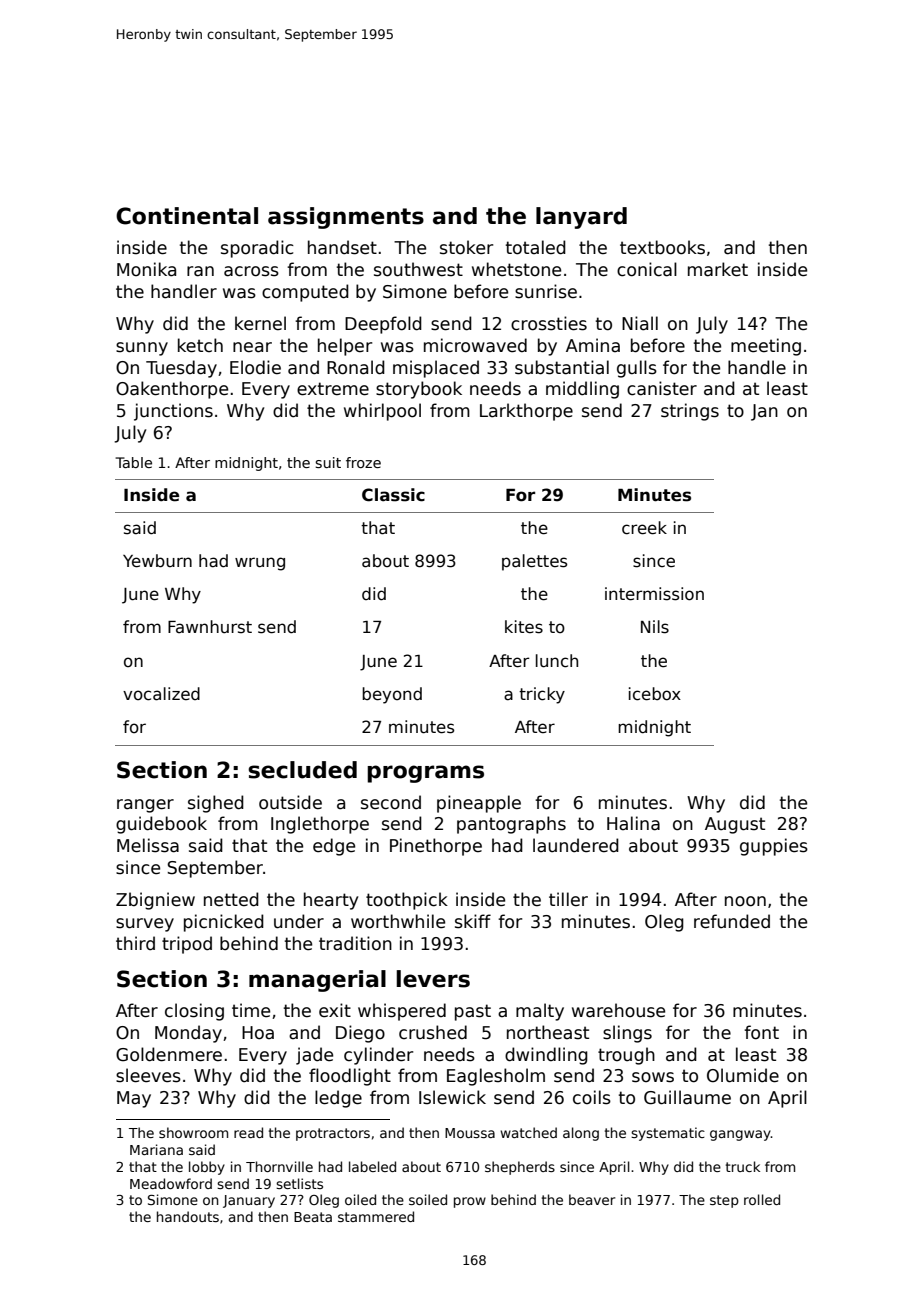 This screenshot has height=1308, width=924. I want to click on refunded, so click(732, 921).
